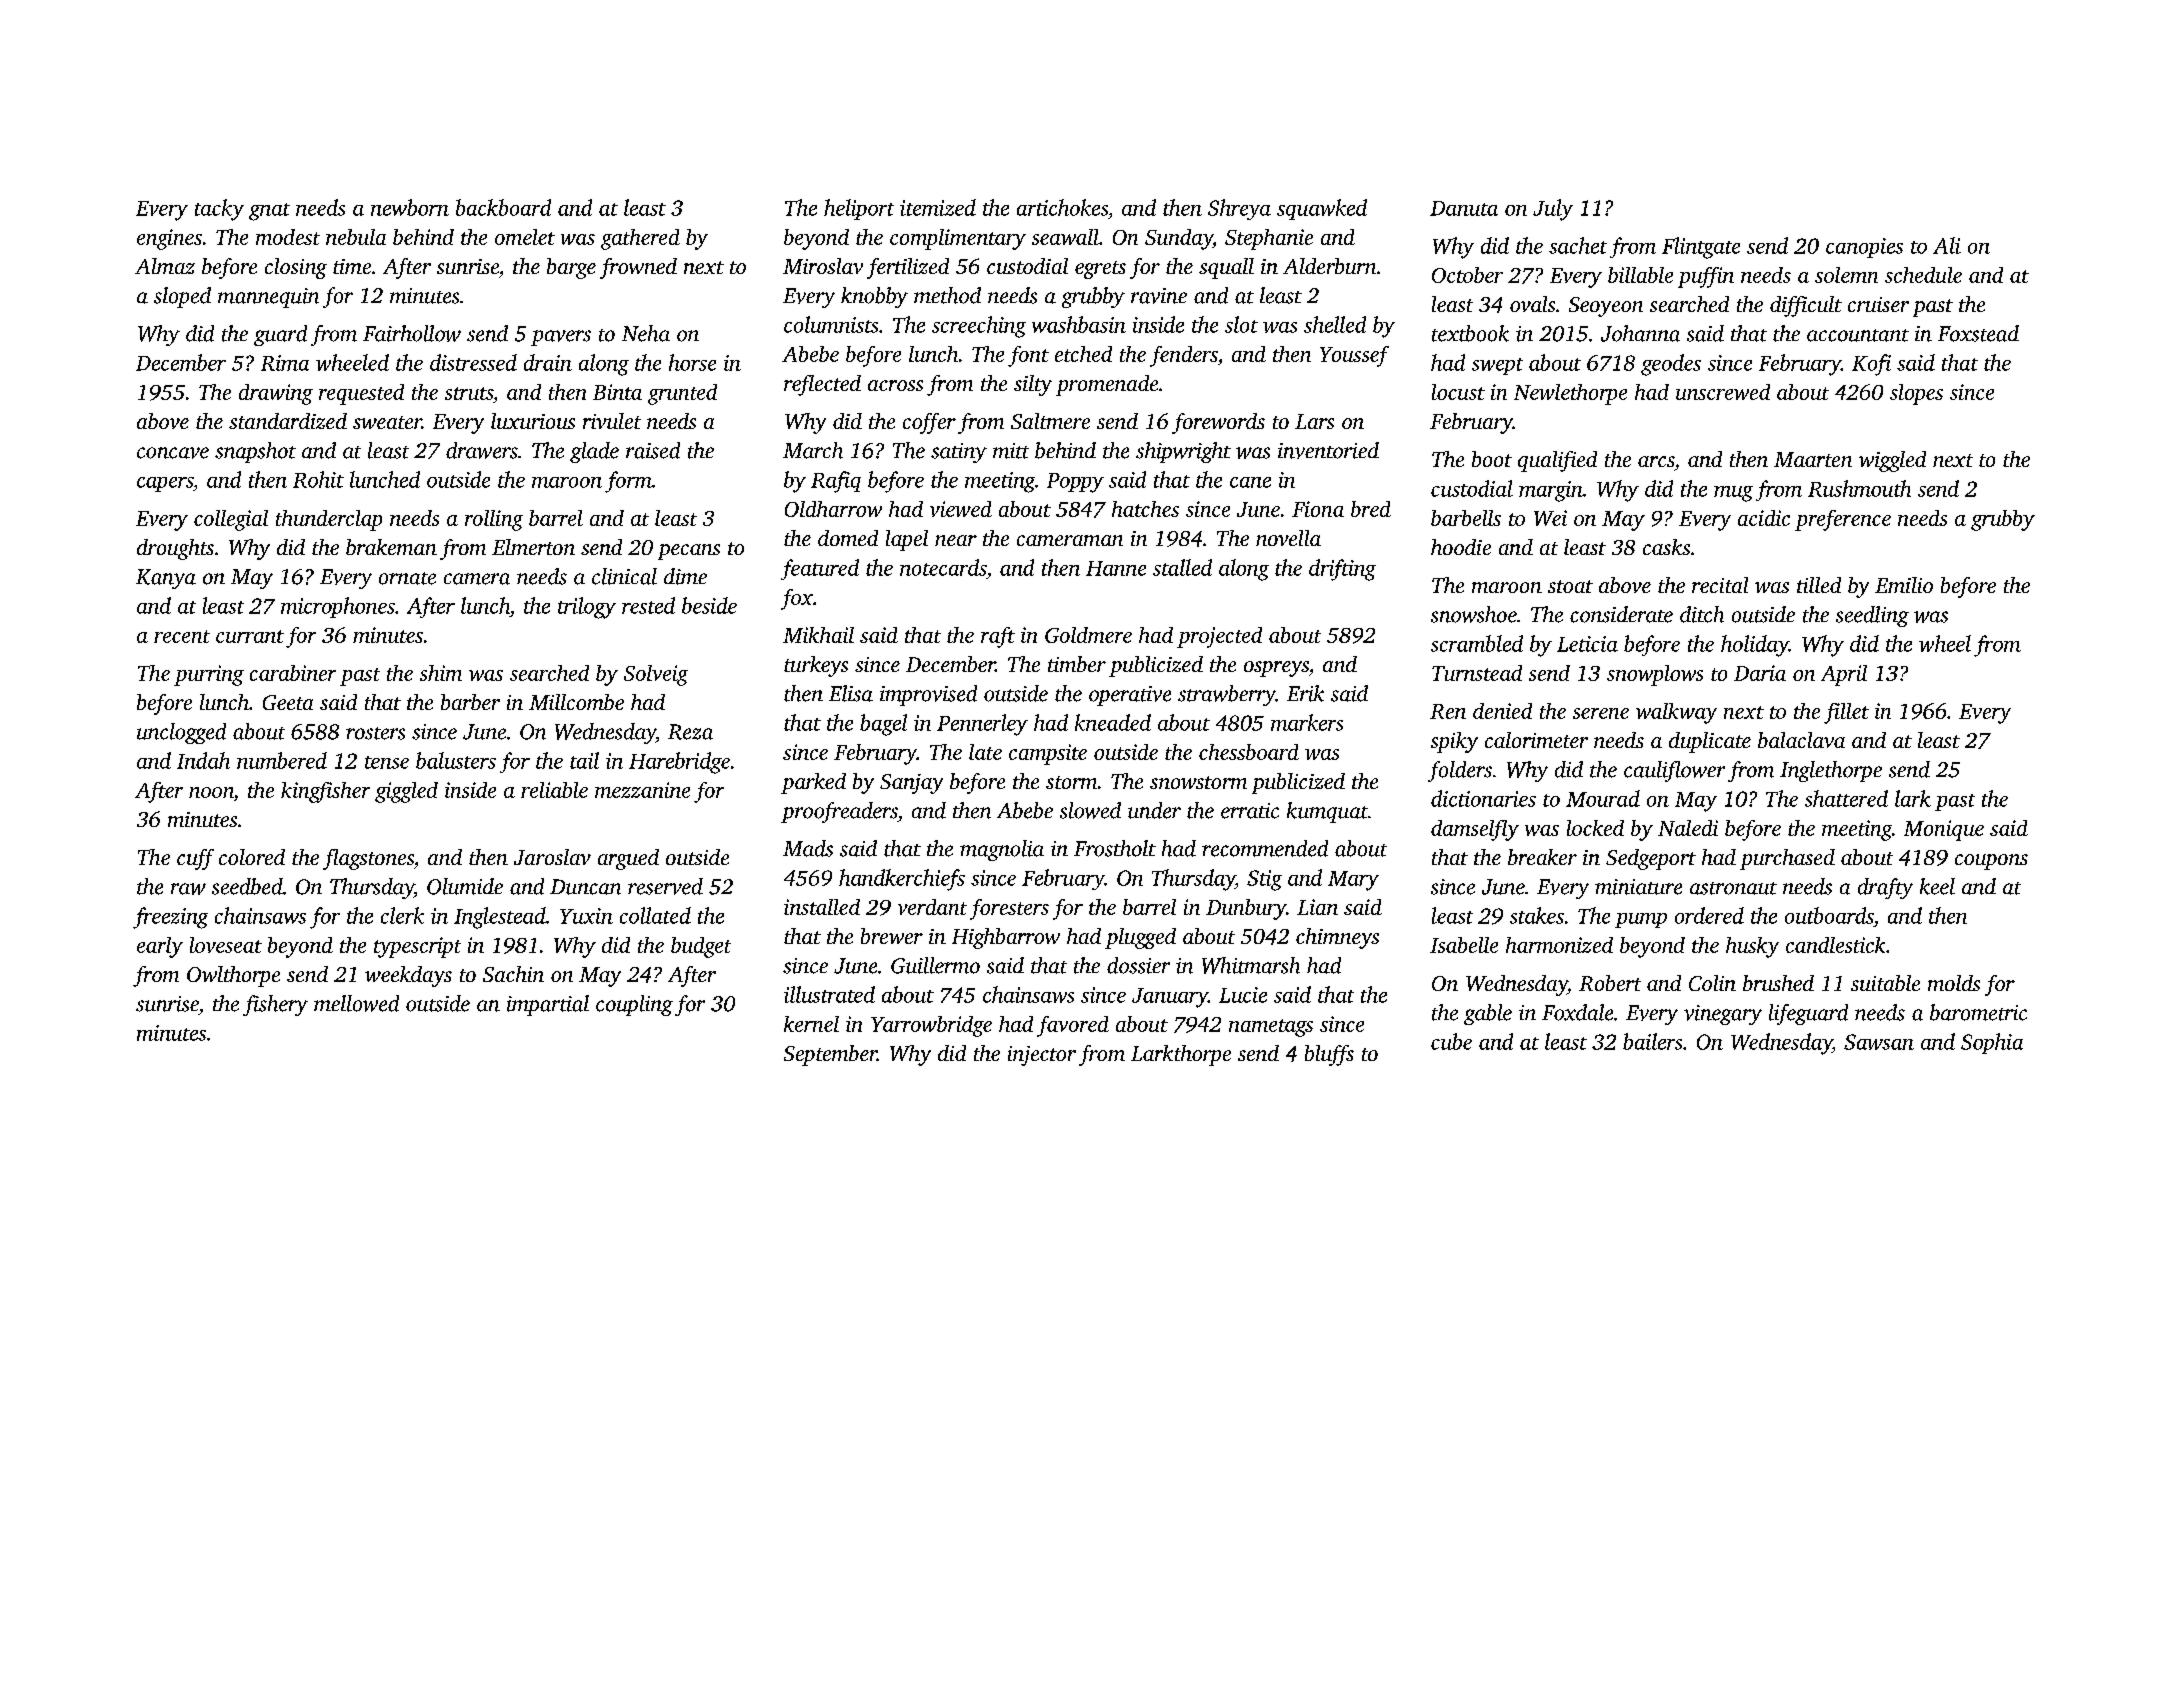 The height and width of the screenshot is (1683, 2178). I want to click on canopies, so click(1864, 248).
